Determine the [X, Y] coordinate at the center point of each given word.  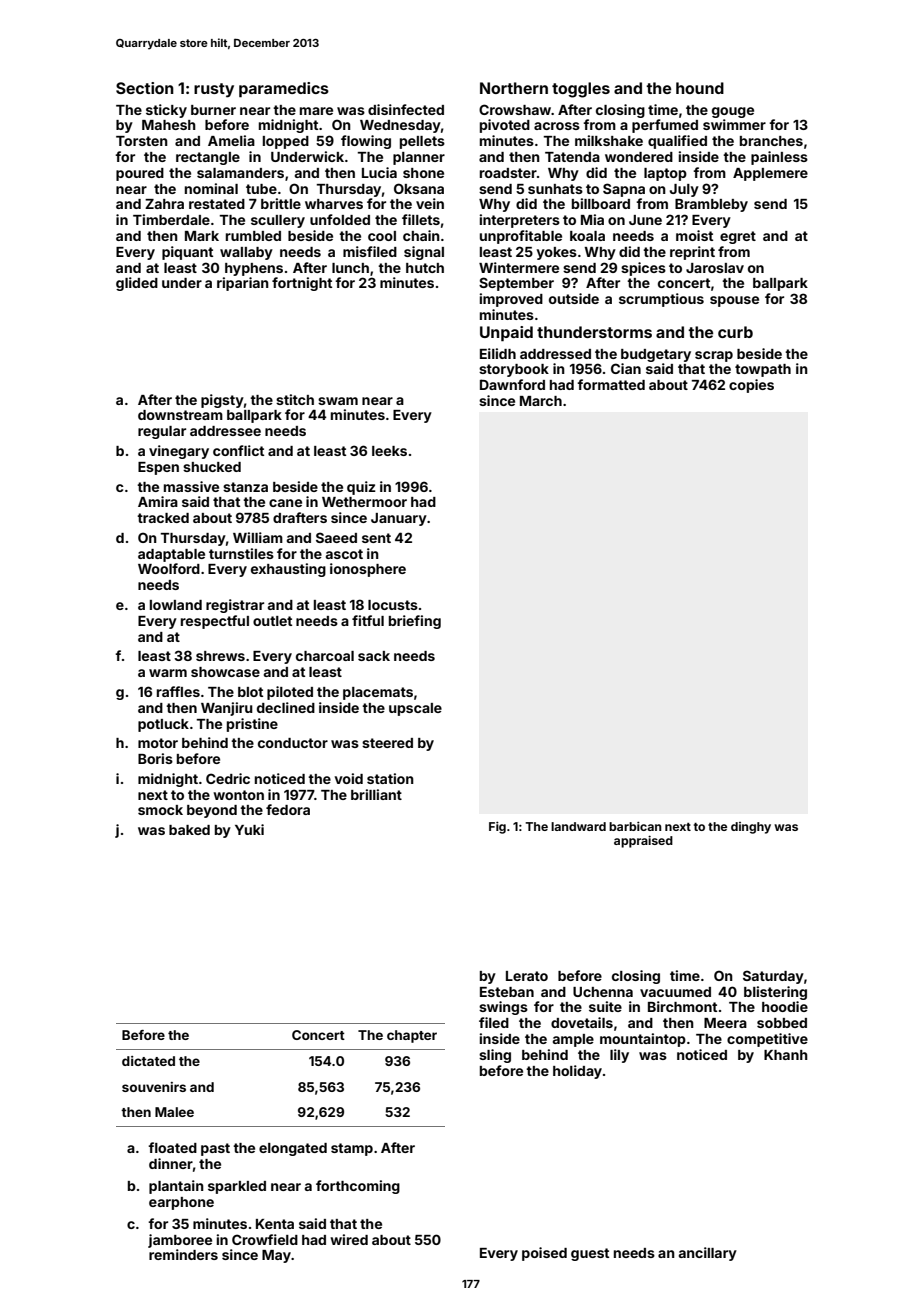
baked [189, 830]
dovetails [582, 1022]
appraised [643, 841]
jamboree [180, 1241]
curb [735, 332]
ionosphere [368, 570]
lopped [286, 142]
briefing [415, 622]
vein [430, 203]
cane [285, 503]
